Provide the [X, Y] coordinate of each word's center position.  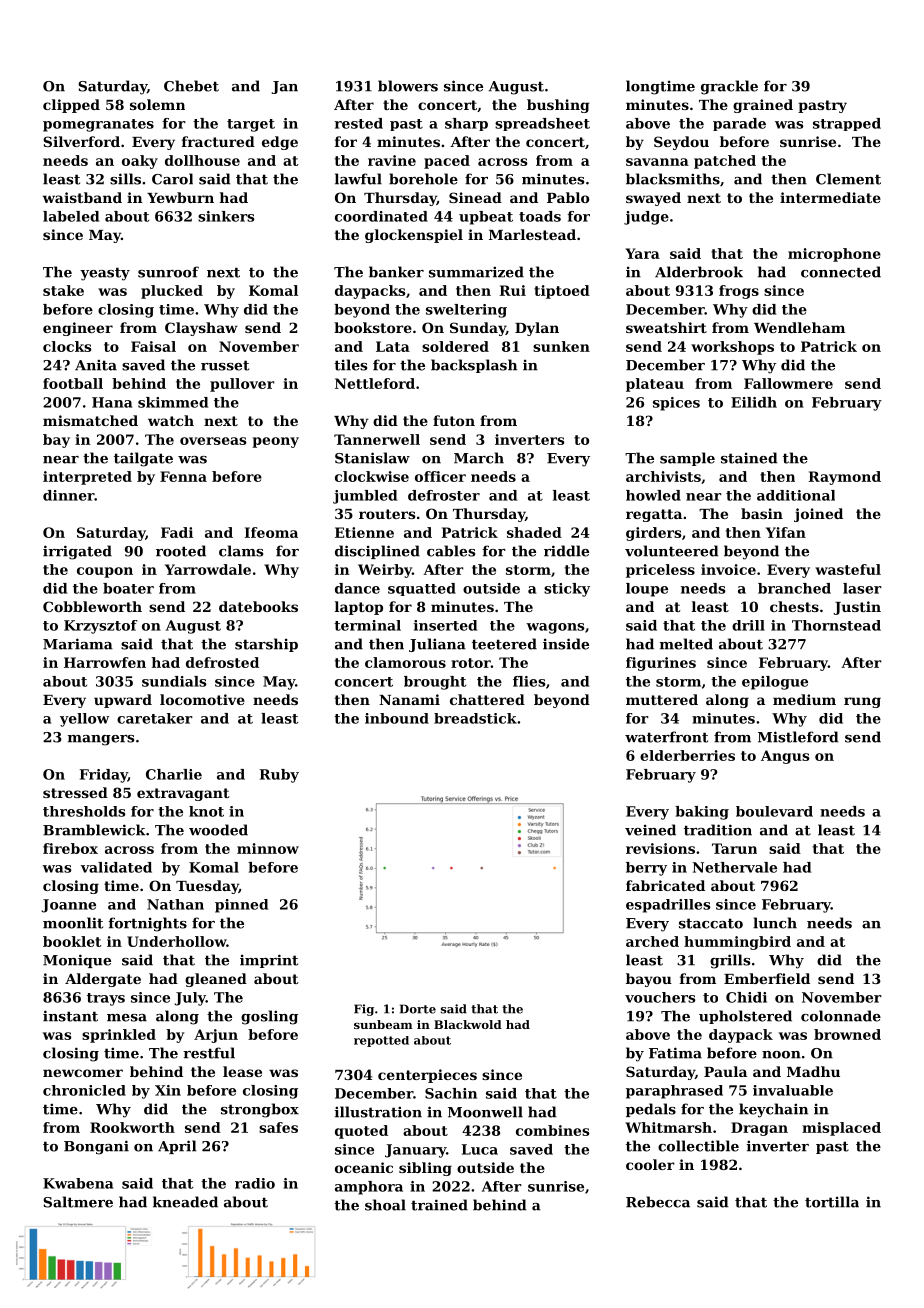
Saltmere [78, 1202]
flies [529, 681]
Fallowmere [788, 383]
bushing [558, 106]
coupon [105, 572]
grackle [729, 87]
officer [440, 476]
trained [439, 1205]
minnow [268, 848]
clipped [71, 106]
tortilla [832, 1202]
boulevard [774, 811]
